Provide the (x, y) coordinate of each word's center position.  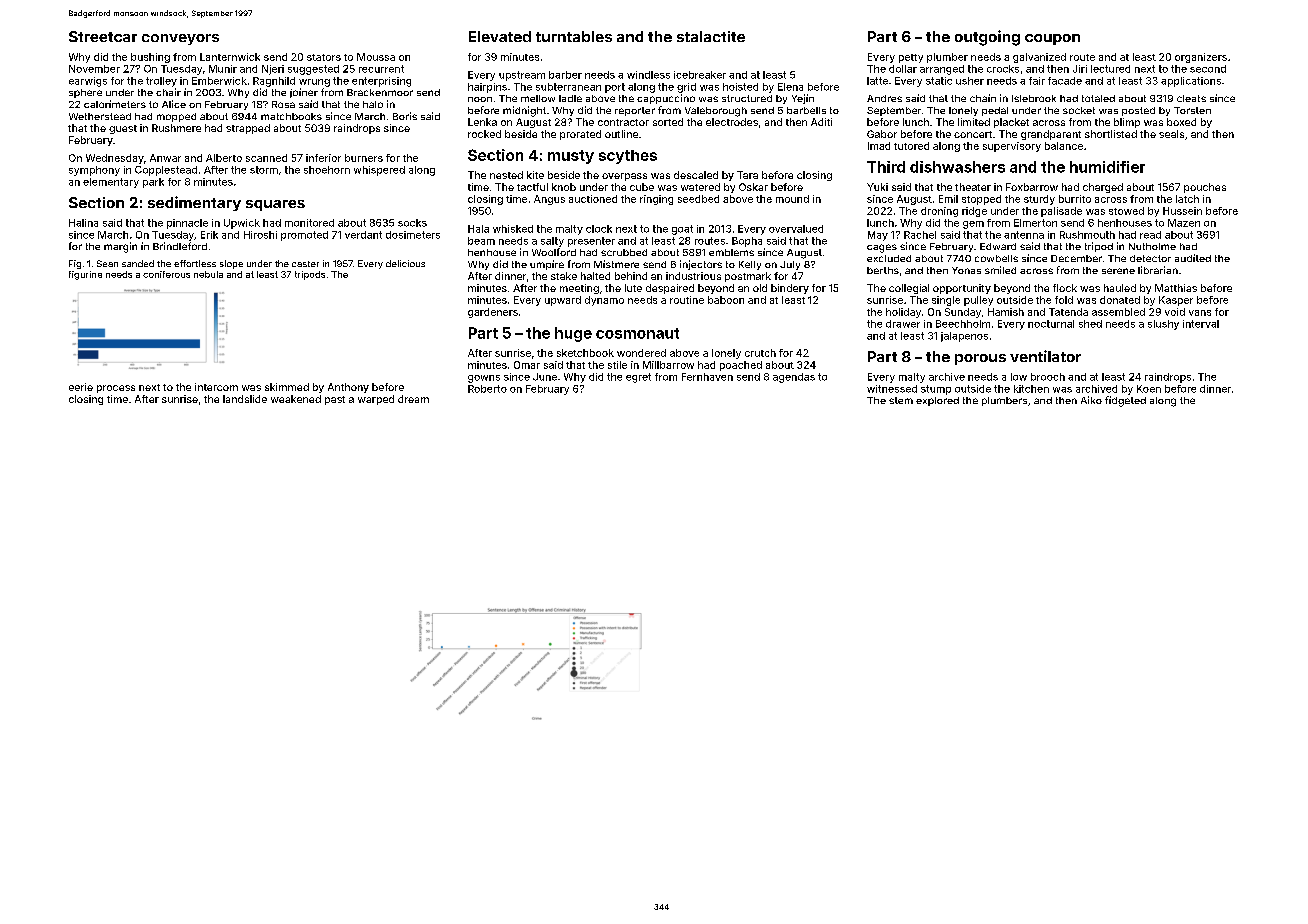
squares (275, 205)
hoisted (740, 87)
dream (413, 399)
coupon (1052, 39)
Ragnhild (274, 82)
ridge (974, 212)
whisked (513, 229)
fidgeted (1125, 401)
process (116, 389)
